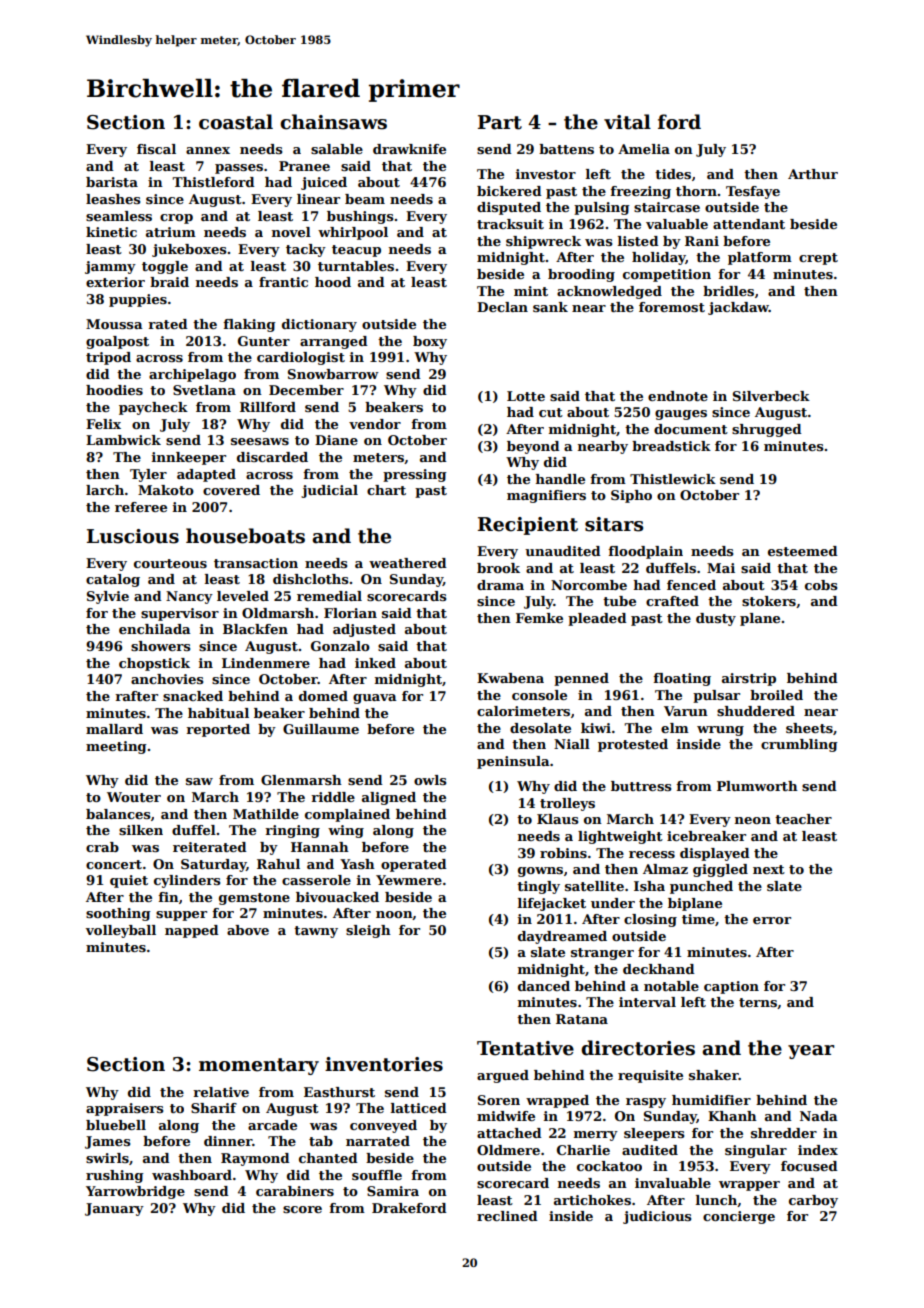  I want to click on remedial, so click(329, 596).
